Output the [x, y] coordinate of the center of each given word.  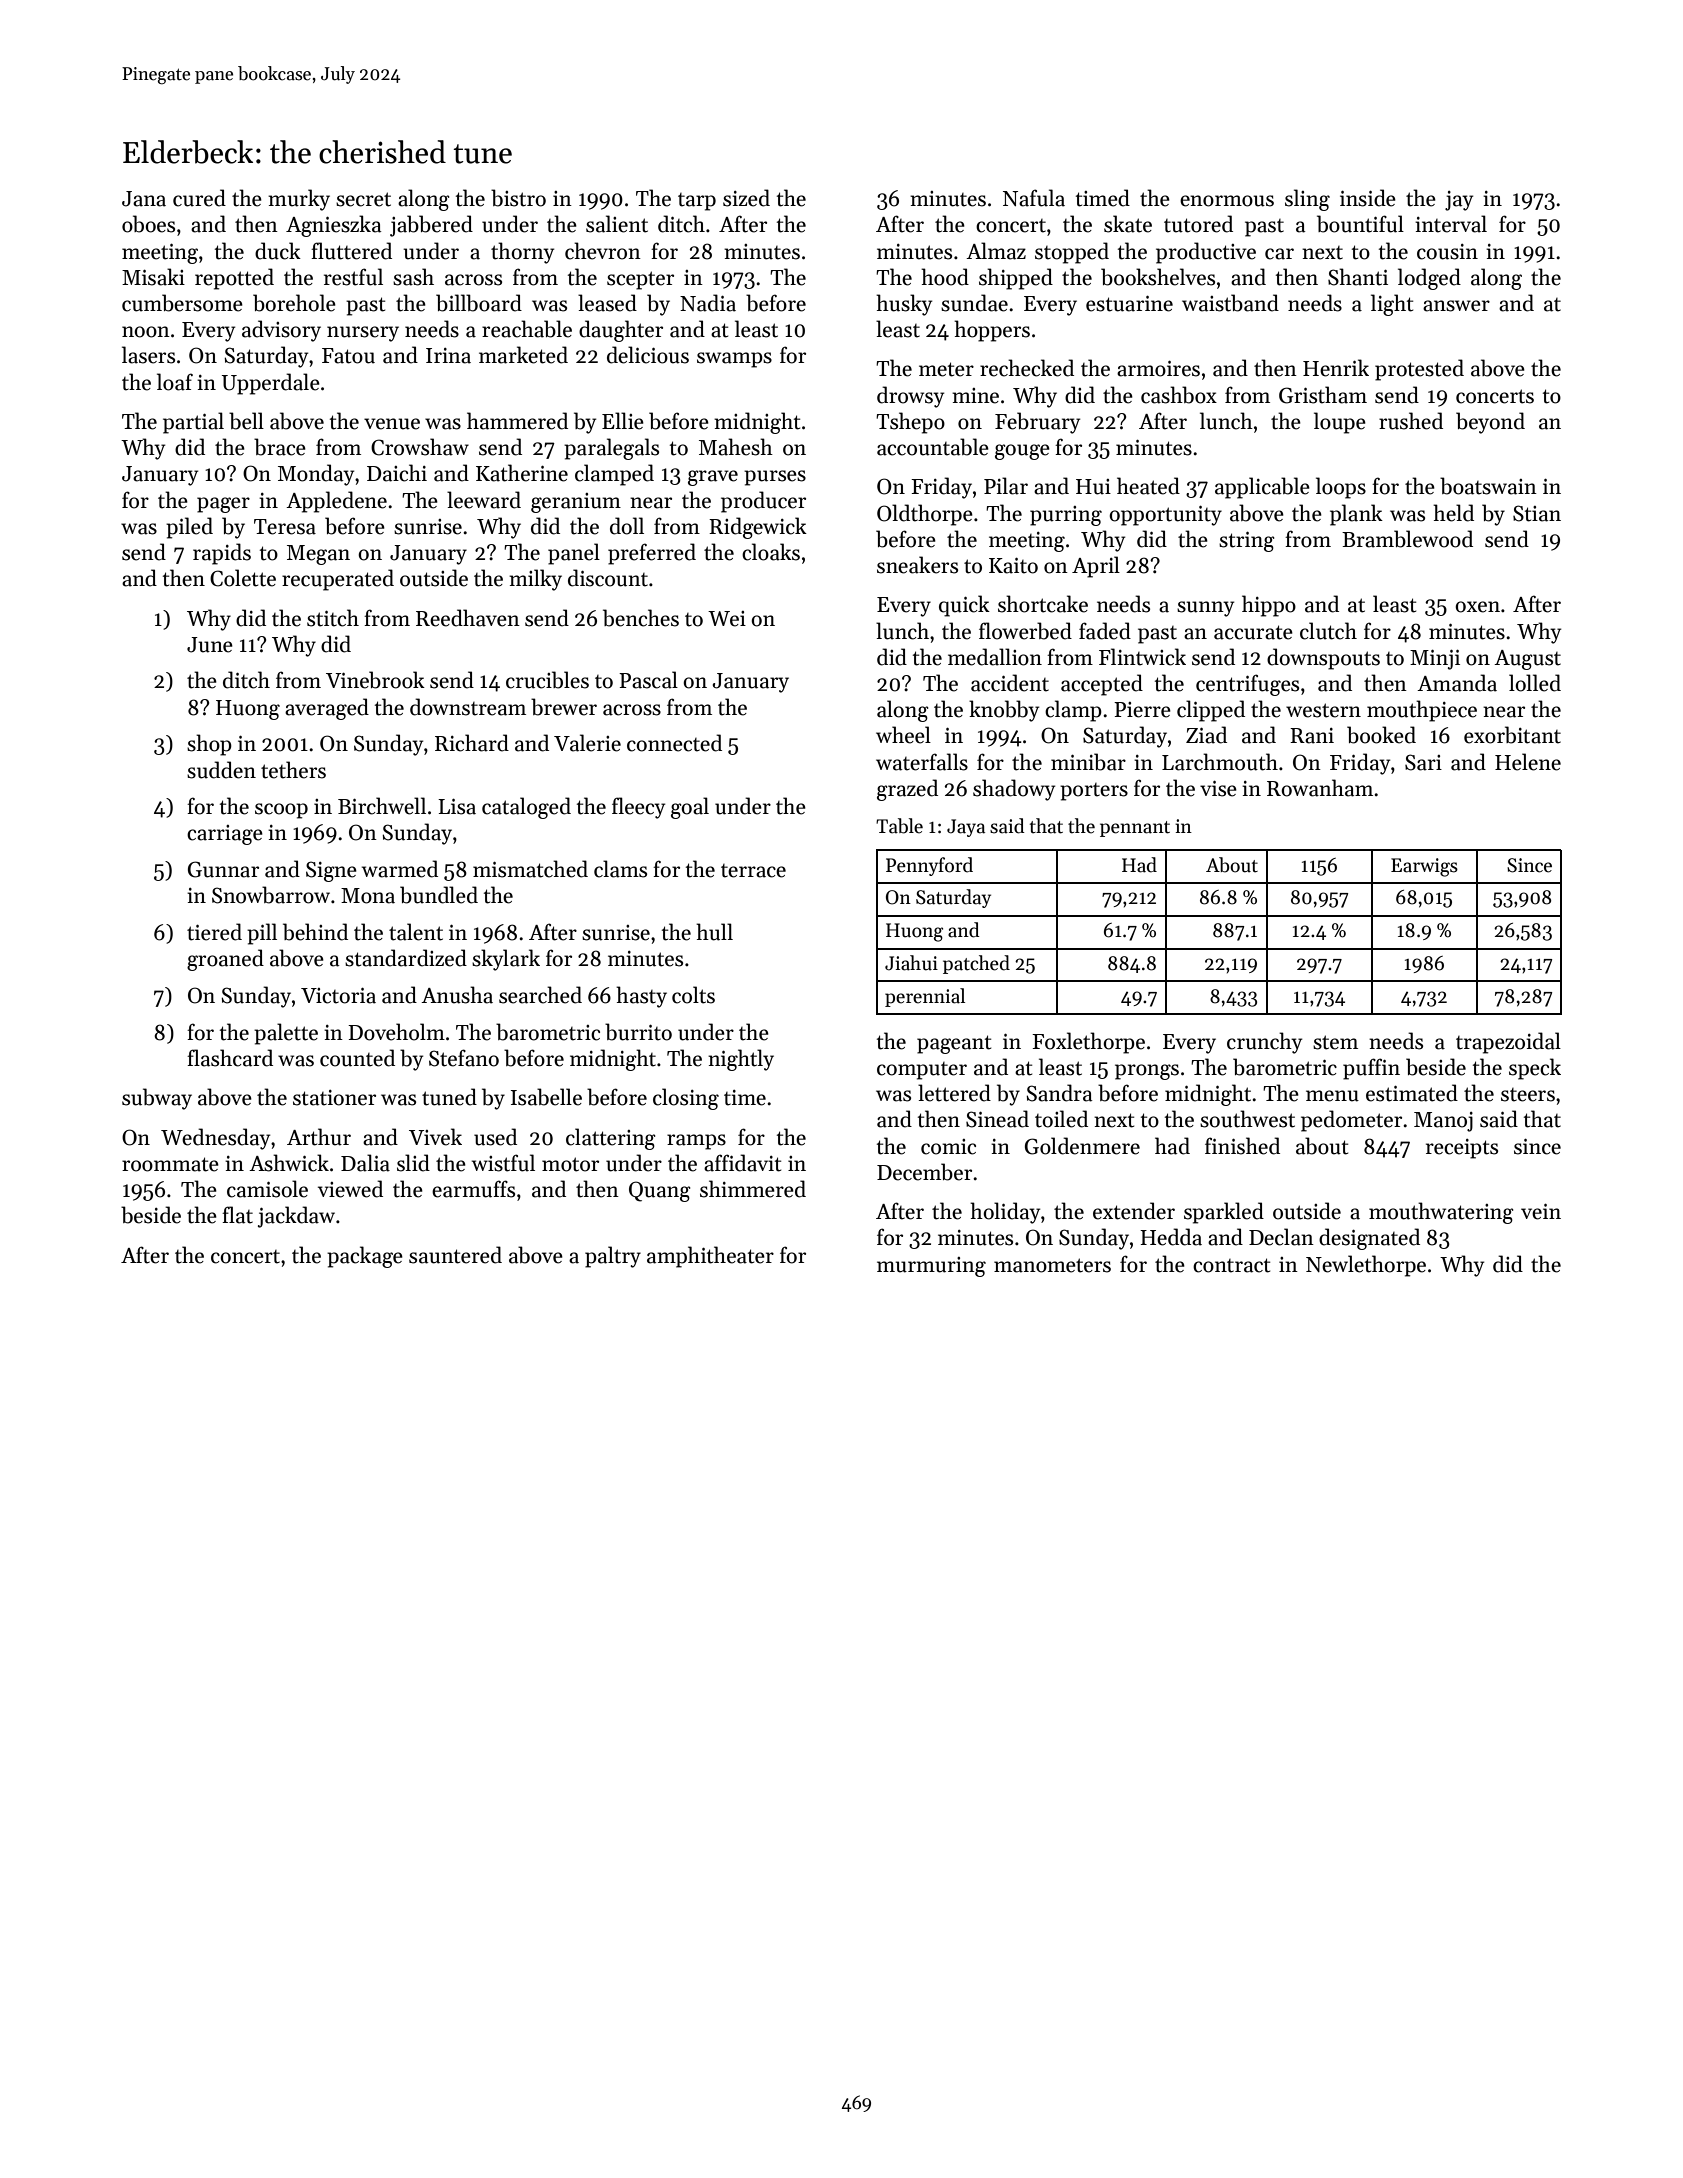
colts [693, 995]
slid [413, 1163]
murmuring [931, 1267]
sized [746, 198]
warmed [400, 869]
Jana [144, 199]
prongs [1147, 1072]
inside [1368, 198]
